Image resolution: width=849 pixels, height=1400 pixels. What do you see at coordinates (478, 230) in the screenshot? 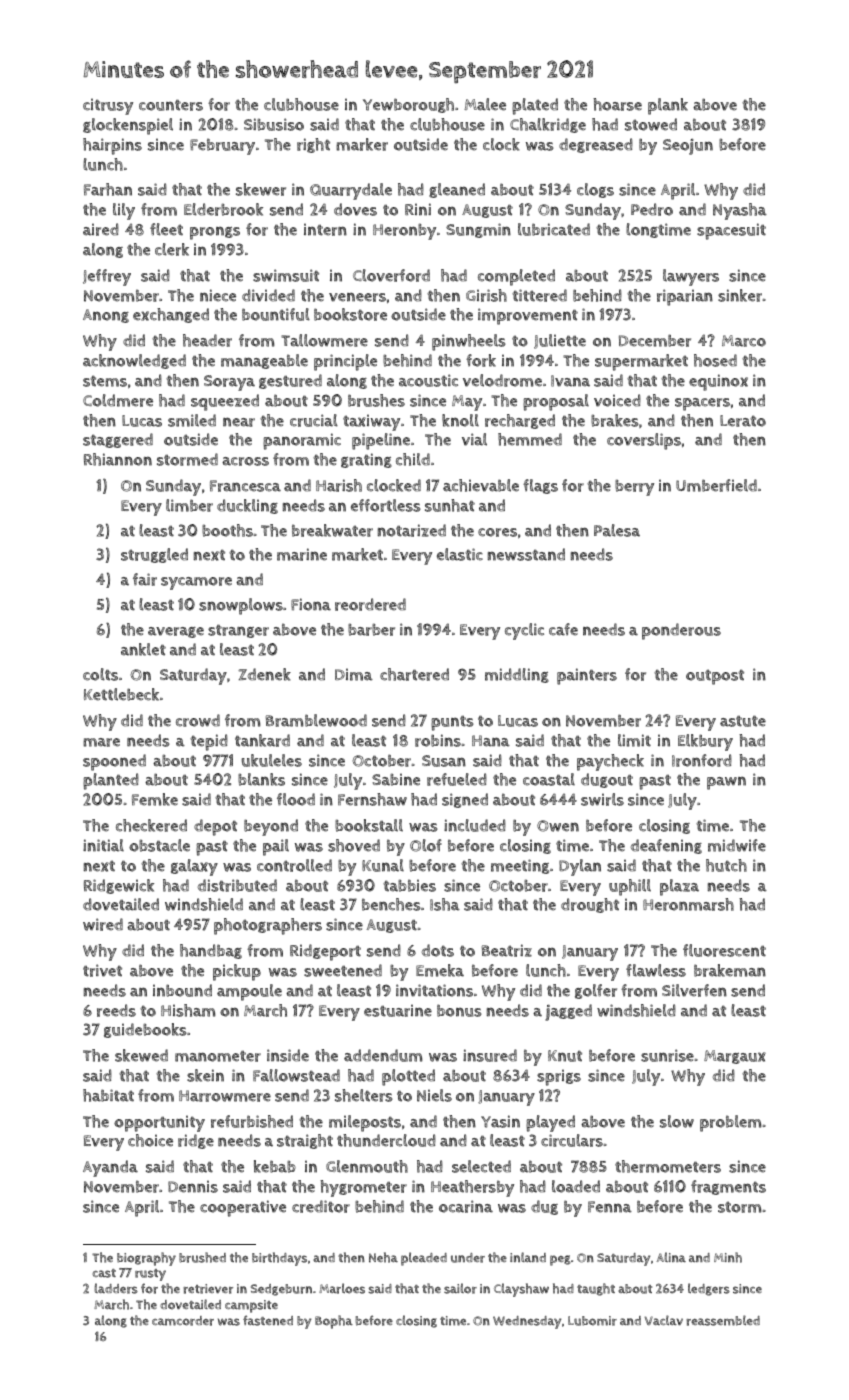
I see `Sungmin` at bounding box center [478, 230].
